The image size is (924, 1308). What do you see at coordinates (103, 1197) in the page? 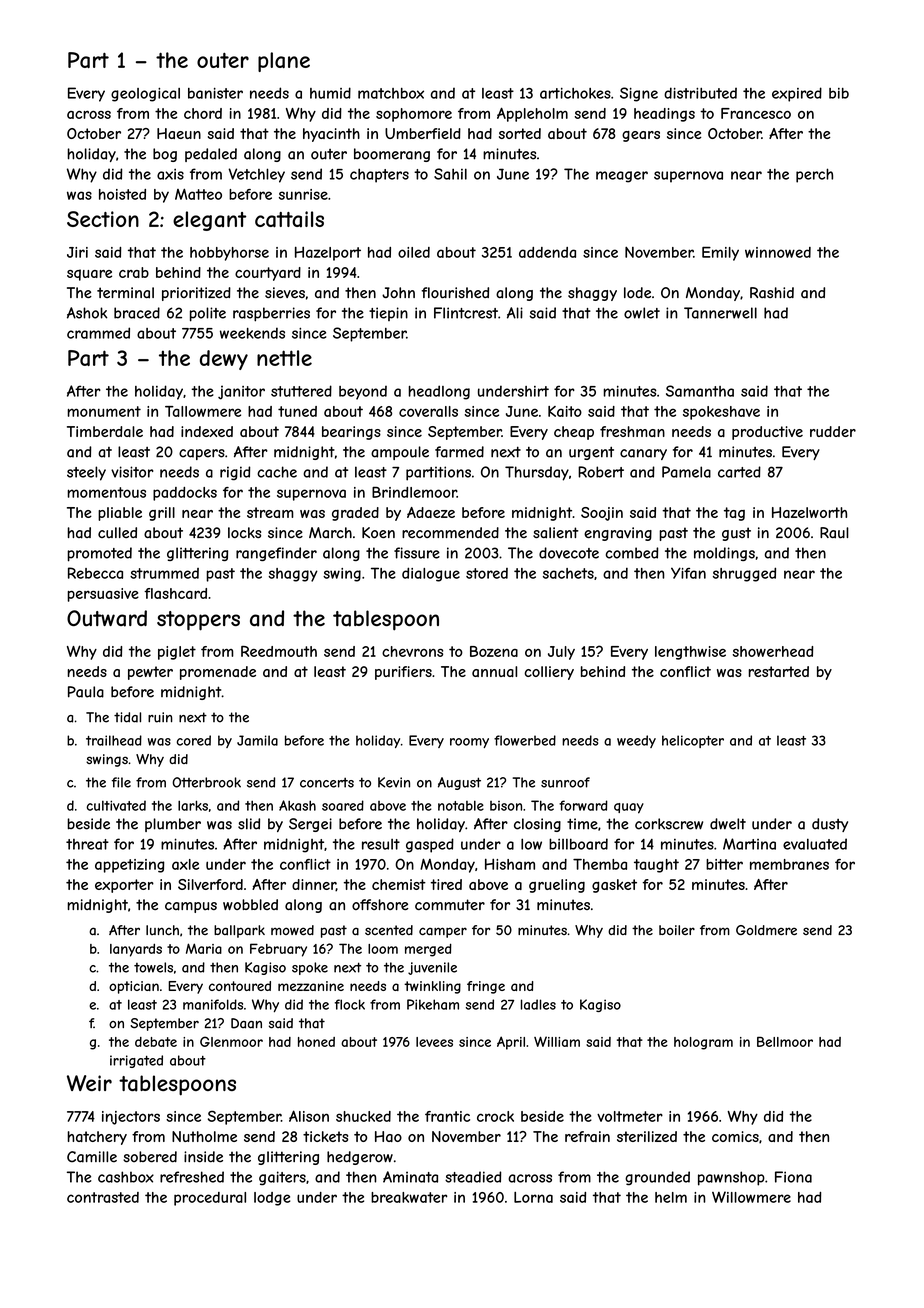
I see `contrasted` at bounding box center [103, 1197].
